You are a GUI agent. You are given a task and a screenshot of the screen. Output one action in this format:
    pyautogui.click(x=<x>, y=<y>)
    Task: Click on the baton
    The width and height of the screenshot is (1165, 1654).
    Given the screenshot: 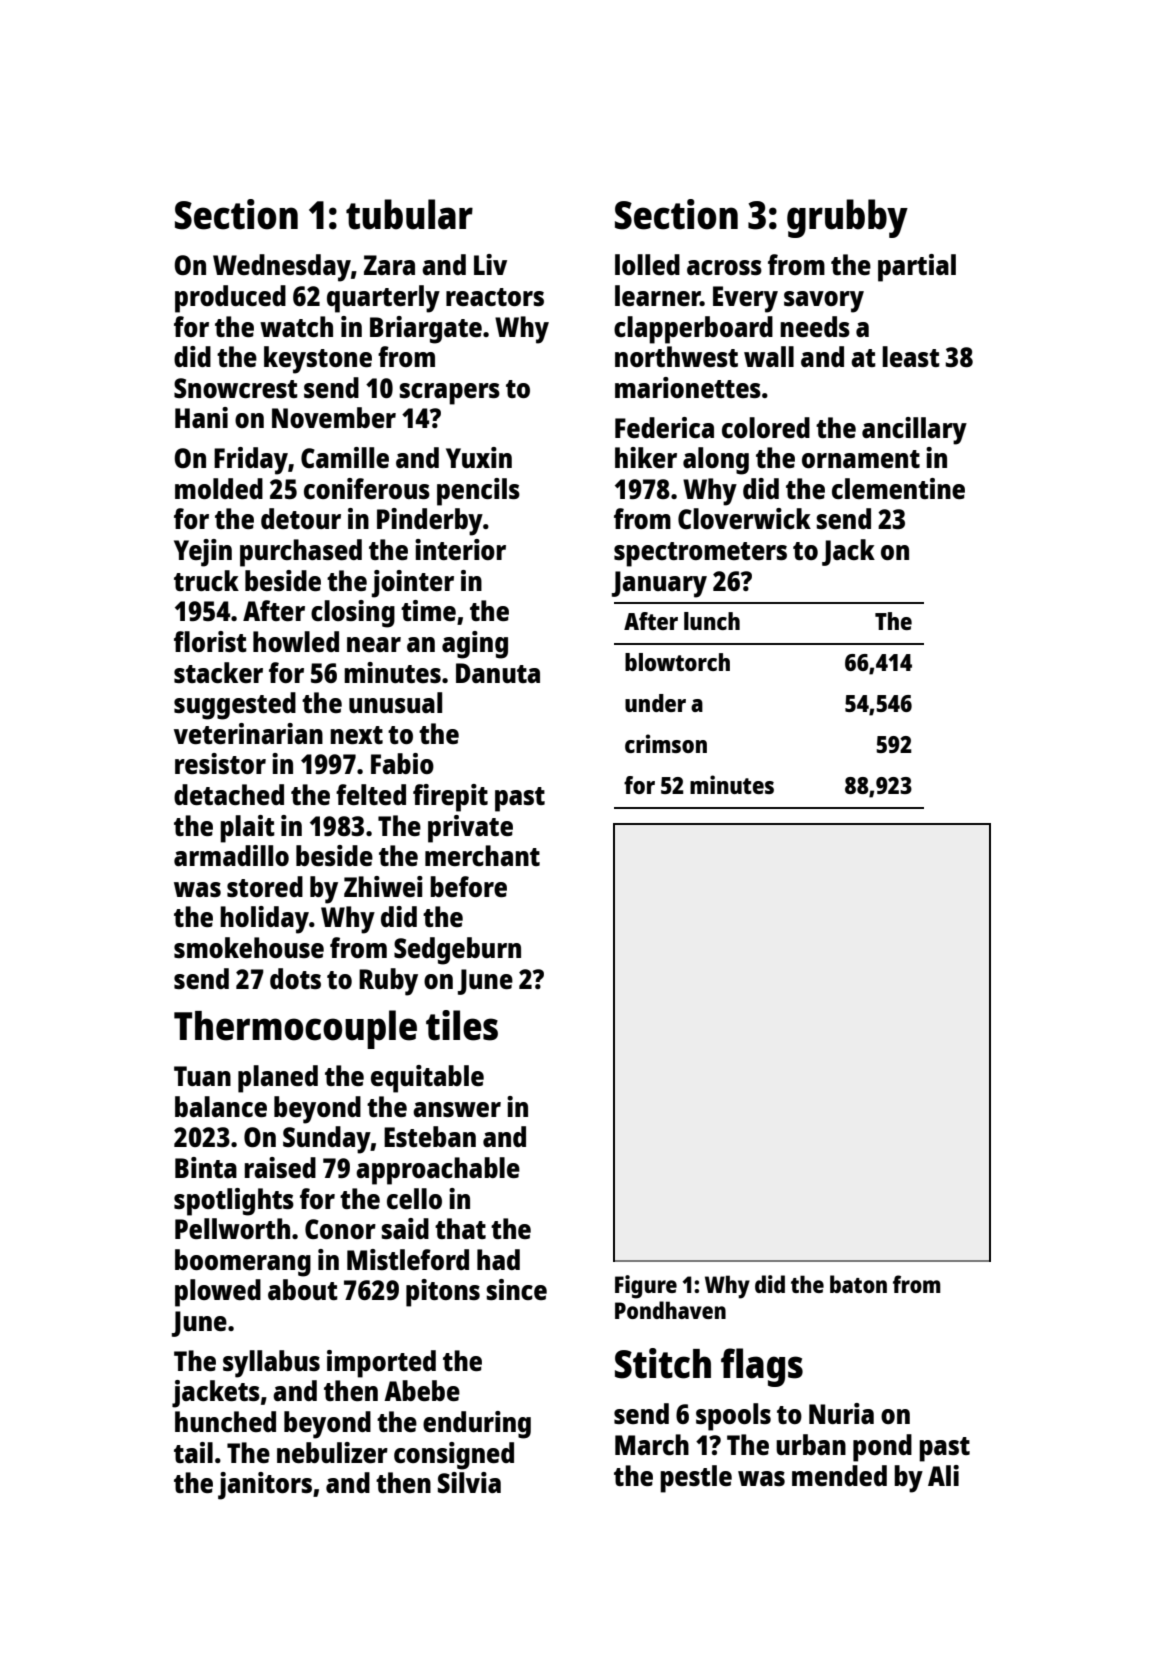 What is the action you would take?
    pyautogui.click(x=858, y=1284)
